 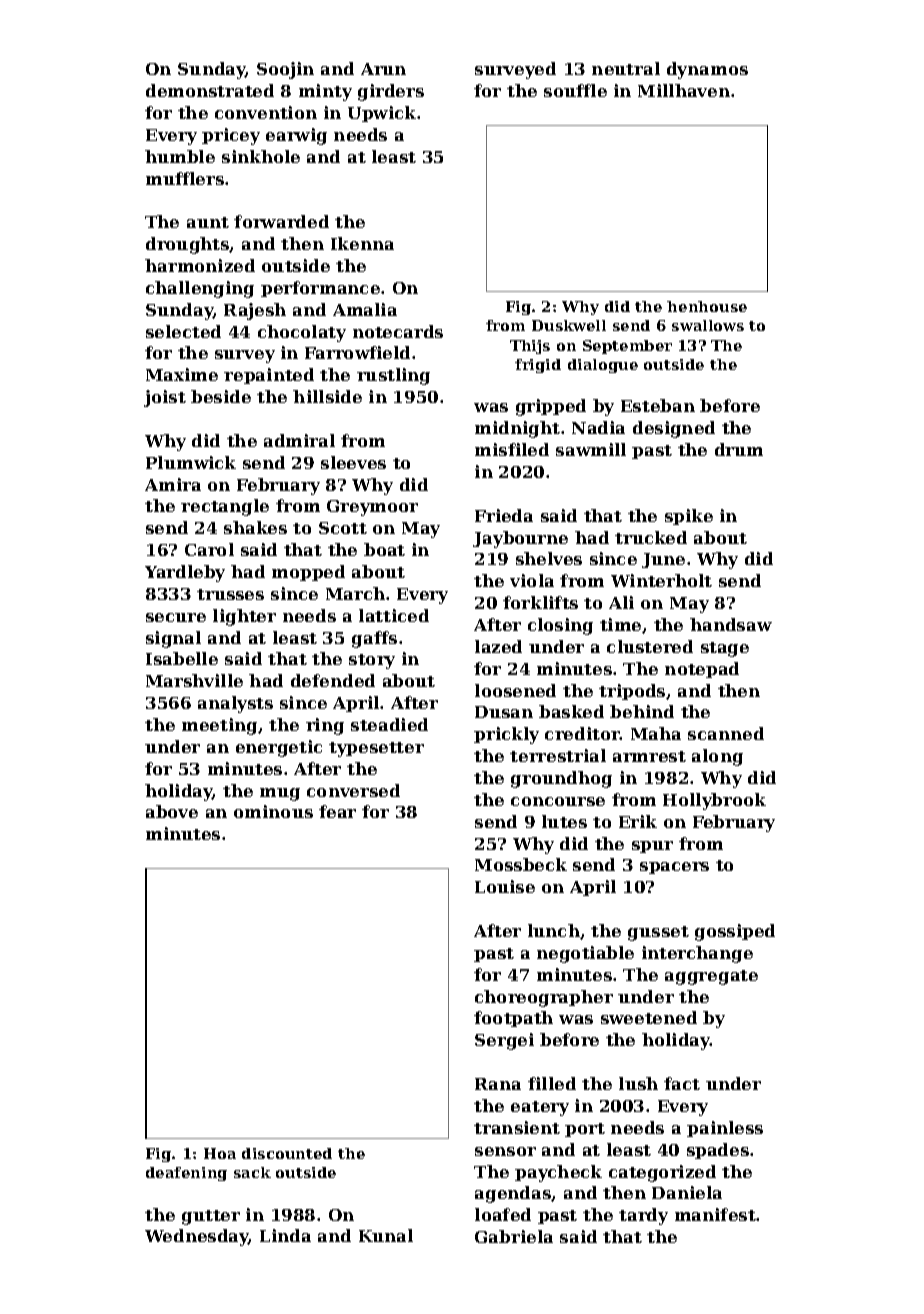 What do you see at coordinates (197, 1237) in the screenshot?
I see `Wednesday` at bounding box center [197, 1237].
